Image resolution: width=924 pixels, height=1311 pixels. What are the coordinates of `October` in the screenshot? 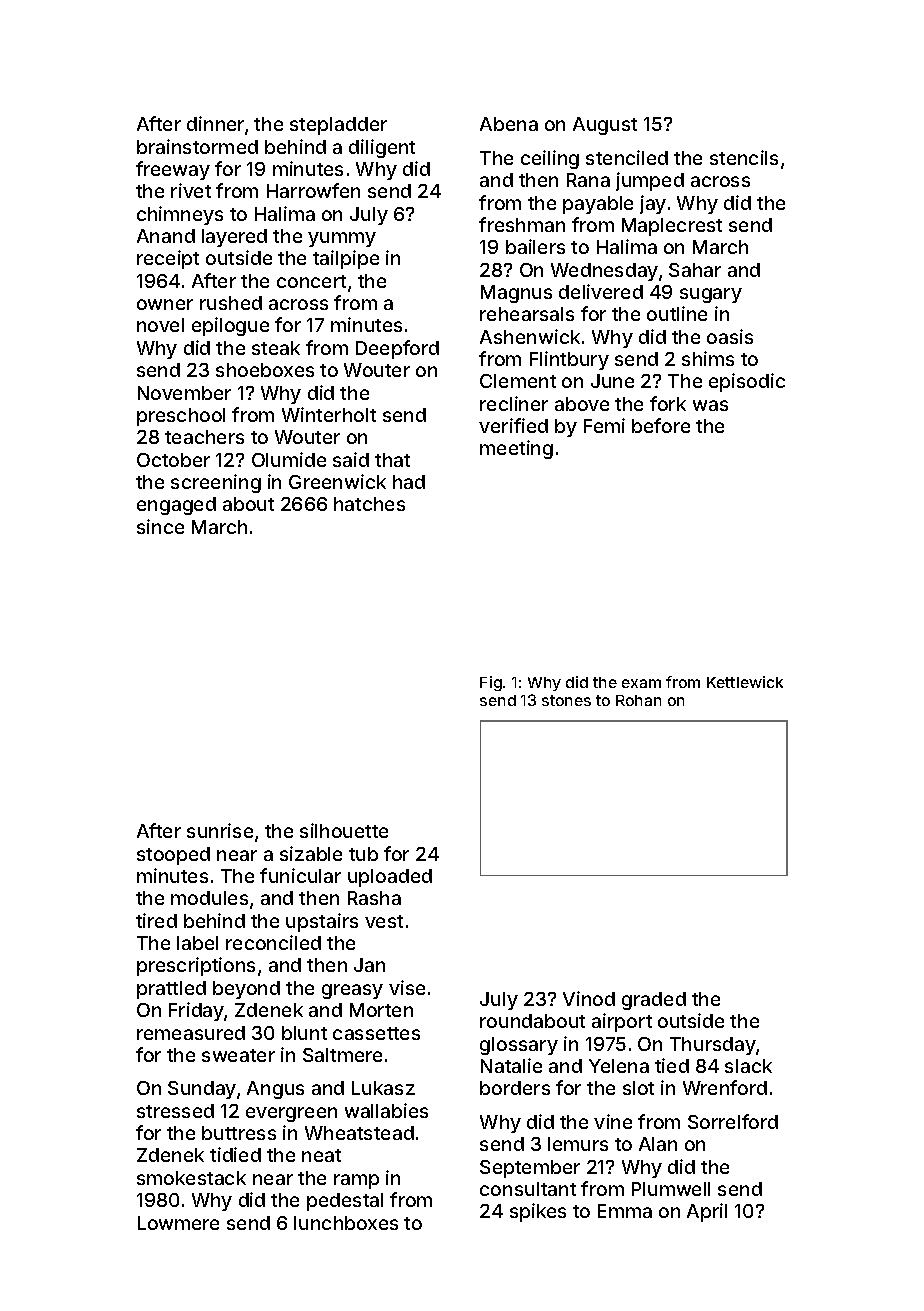 It's located at (173, 460).
